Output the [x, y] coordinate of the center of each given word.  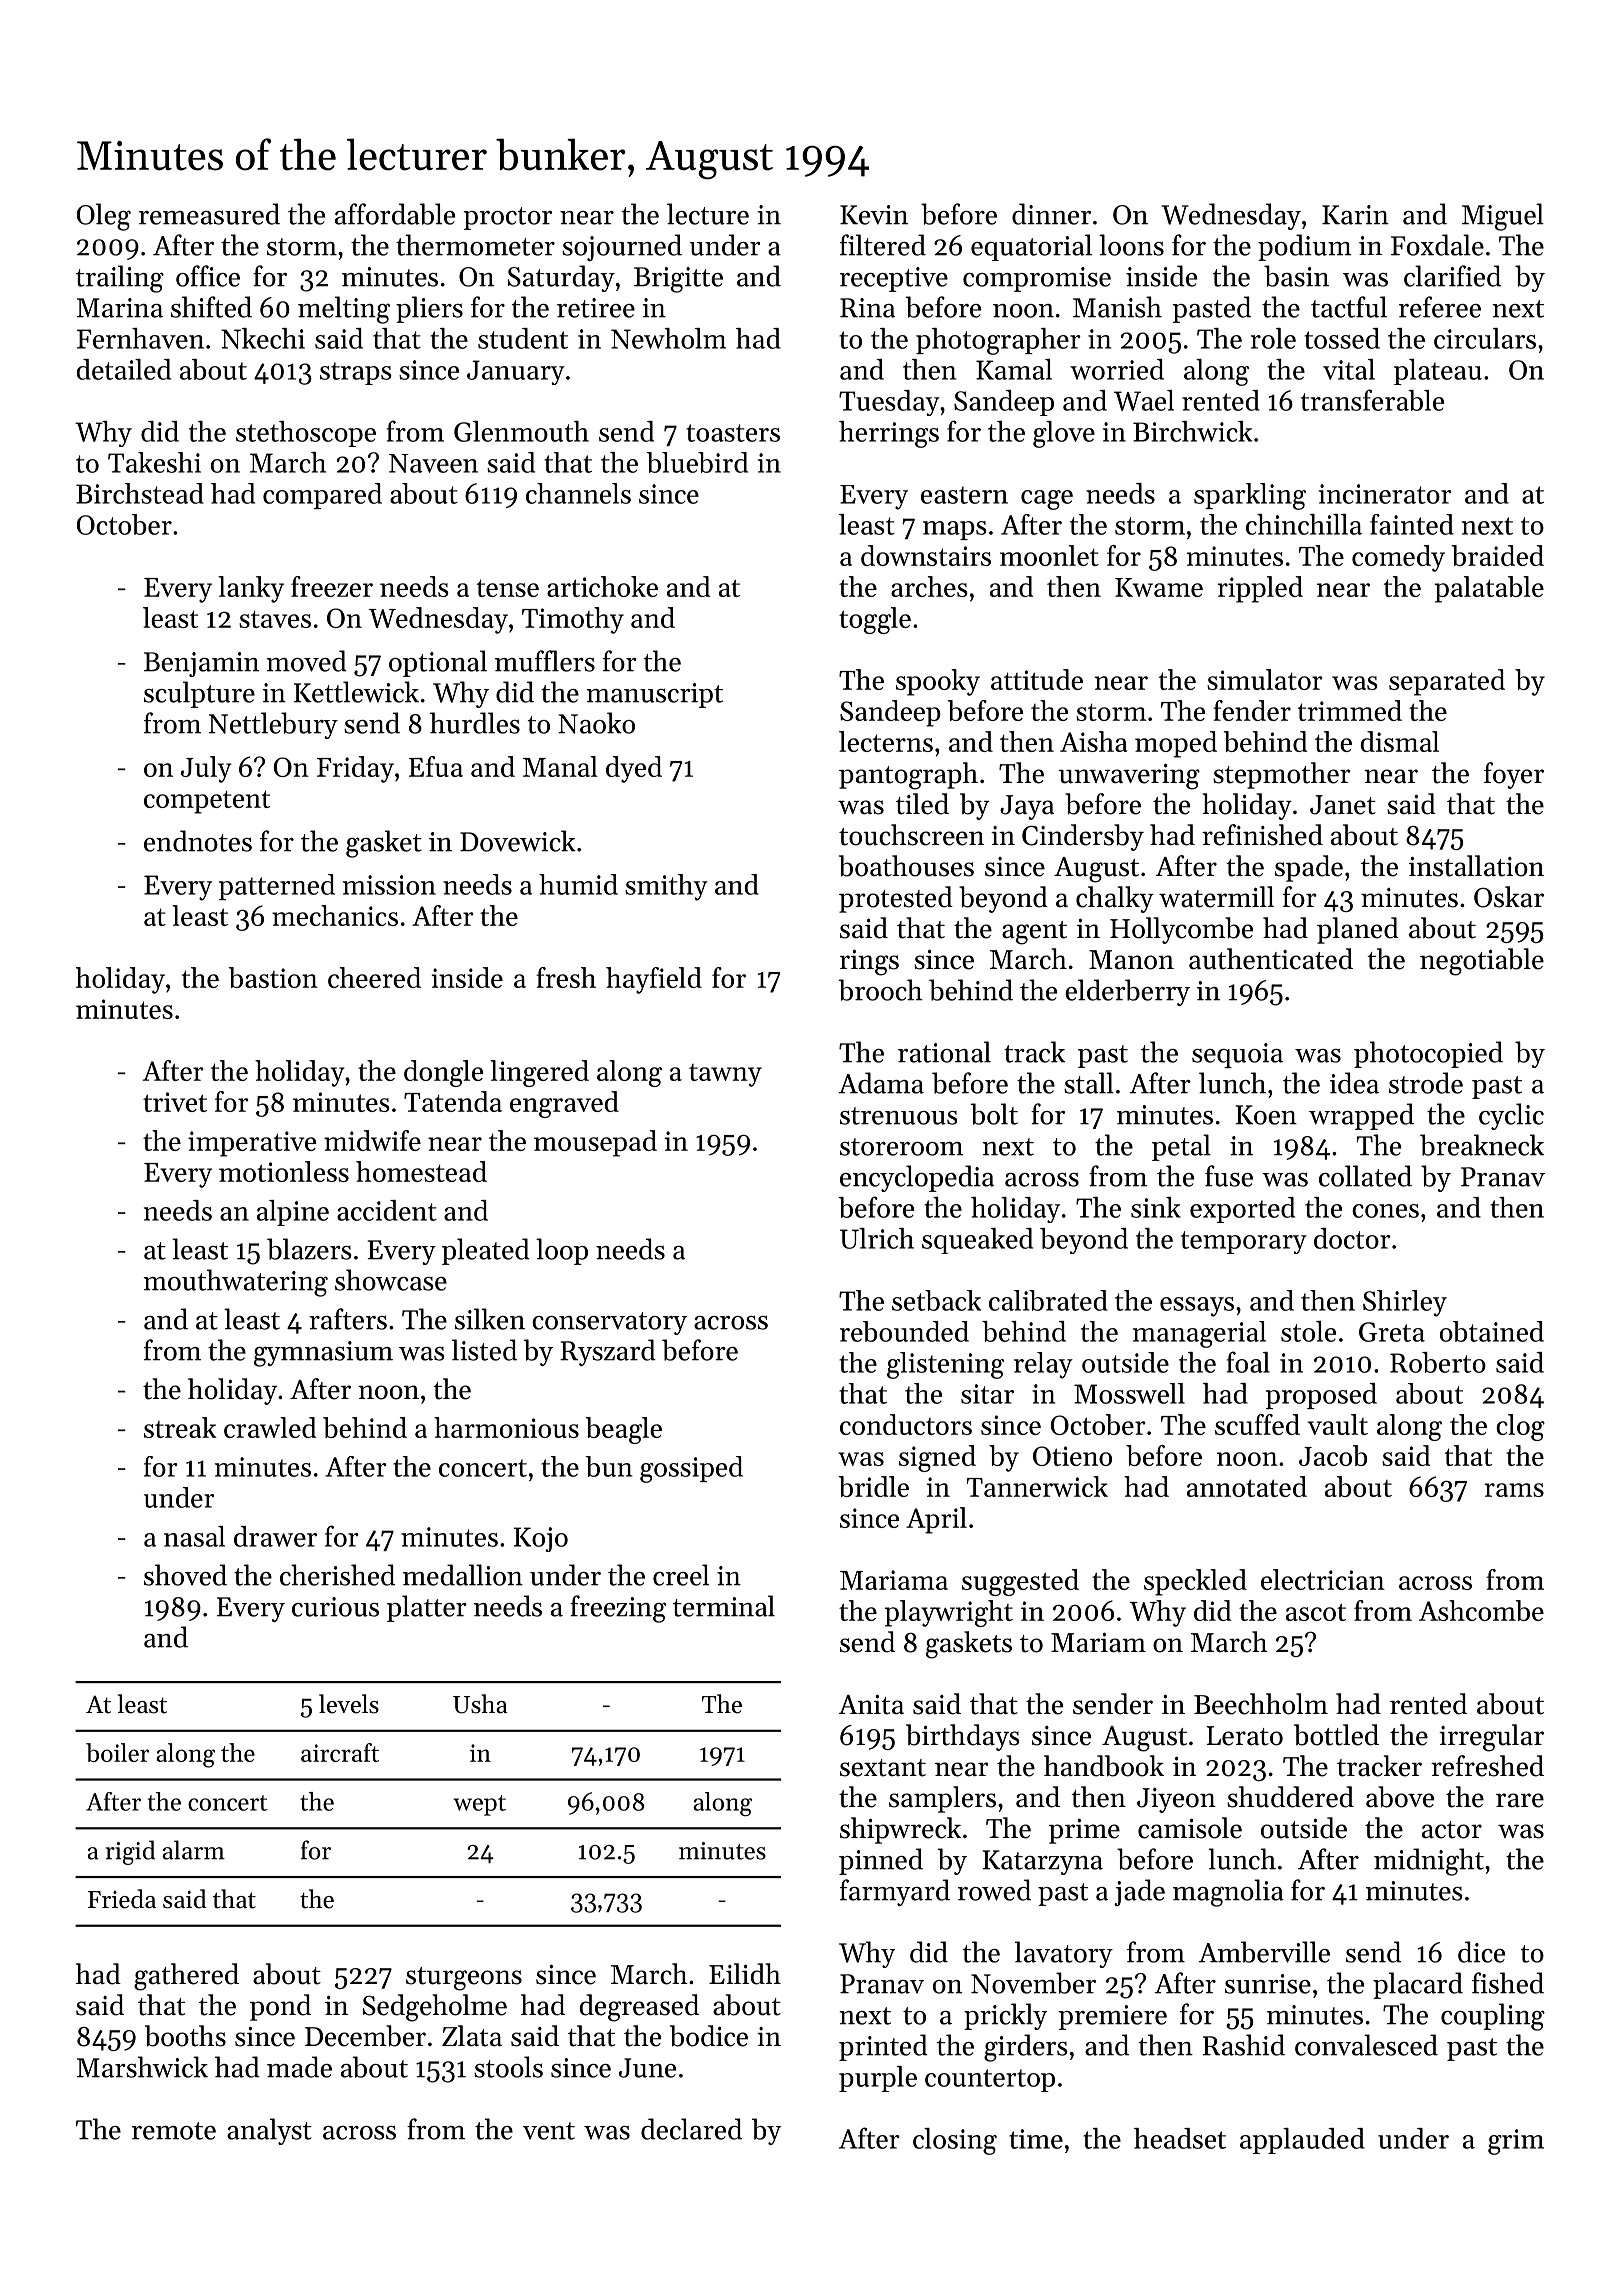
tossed [1342, 338]
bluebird [697, 462]
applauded [1302, 2141]
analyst [269, 2131]
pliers [429, 309]
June [647, 2068]
